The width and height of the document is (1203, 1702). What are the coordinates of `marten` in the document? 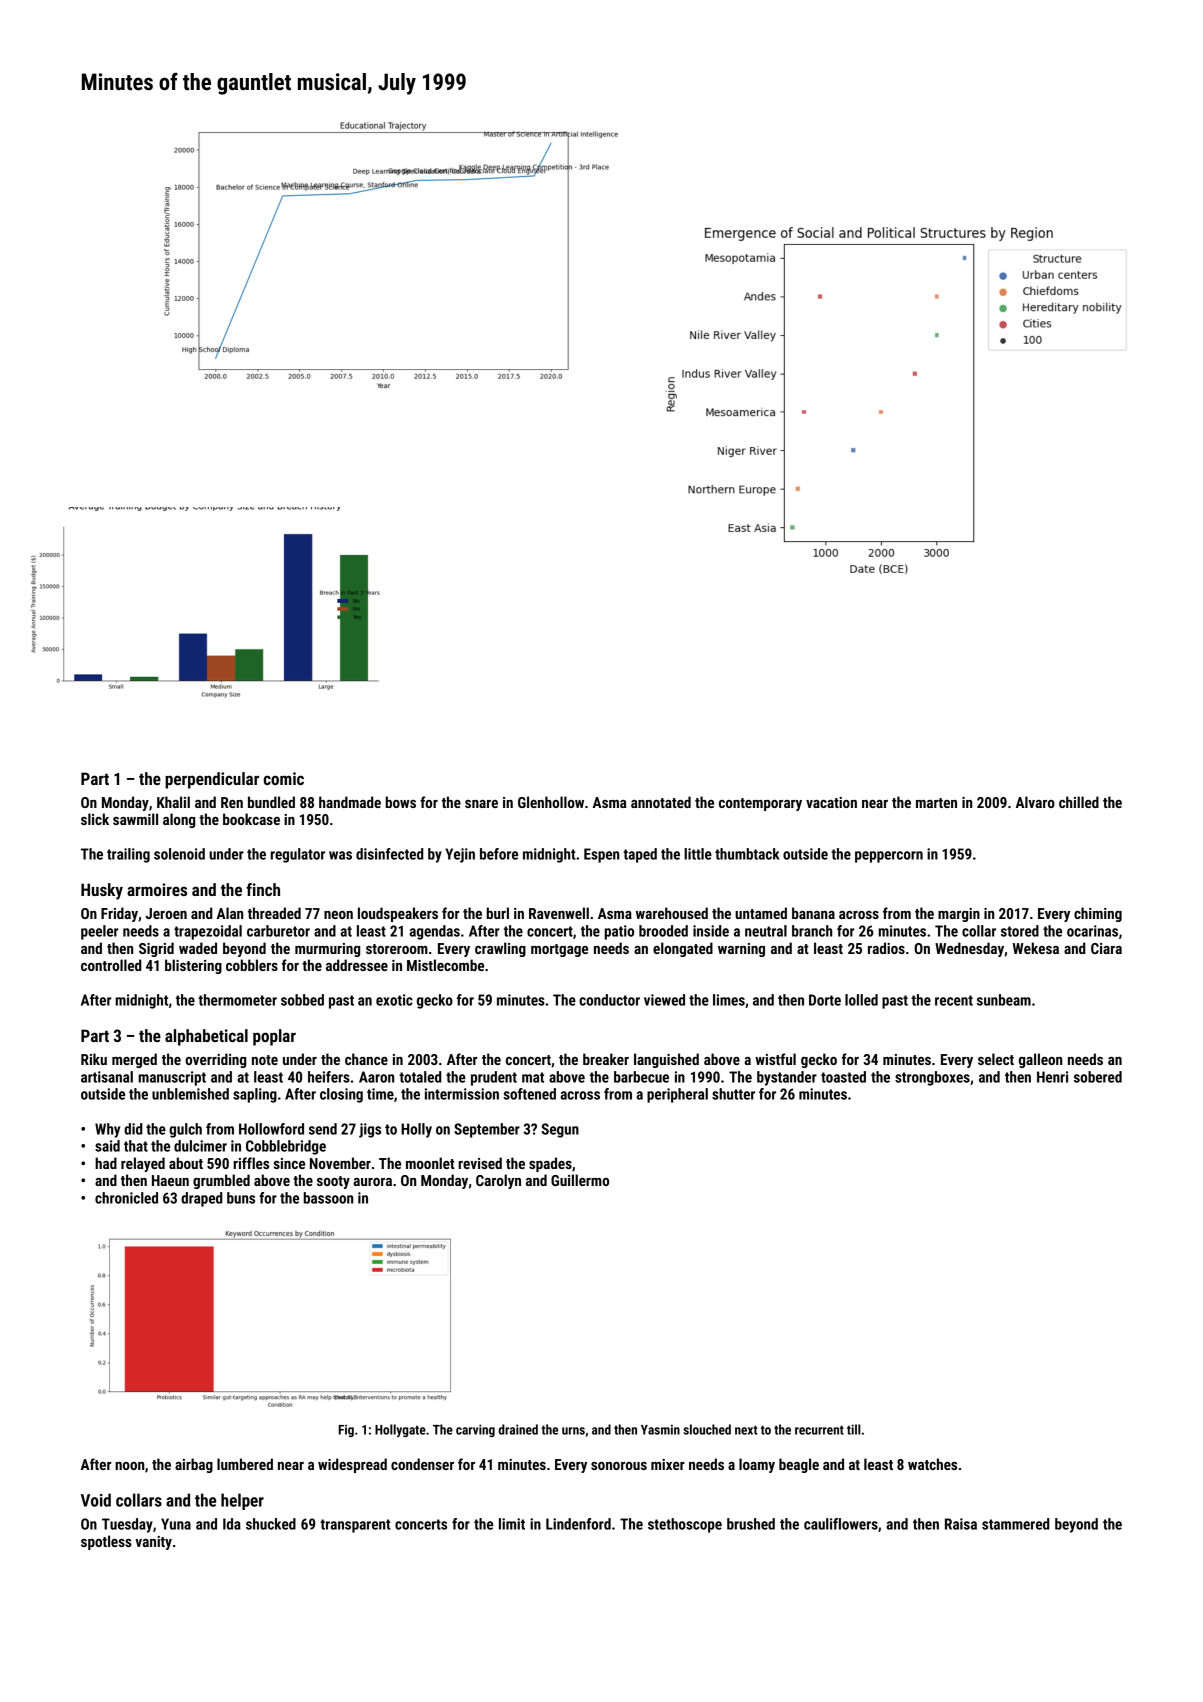 It's located at (936, 803).
